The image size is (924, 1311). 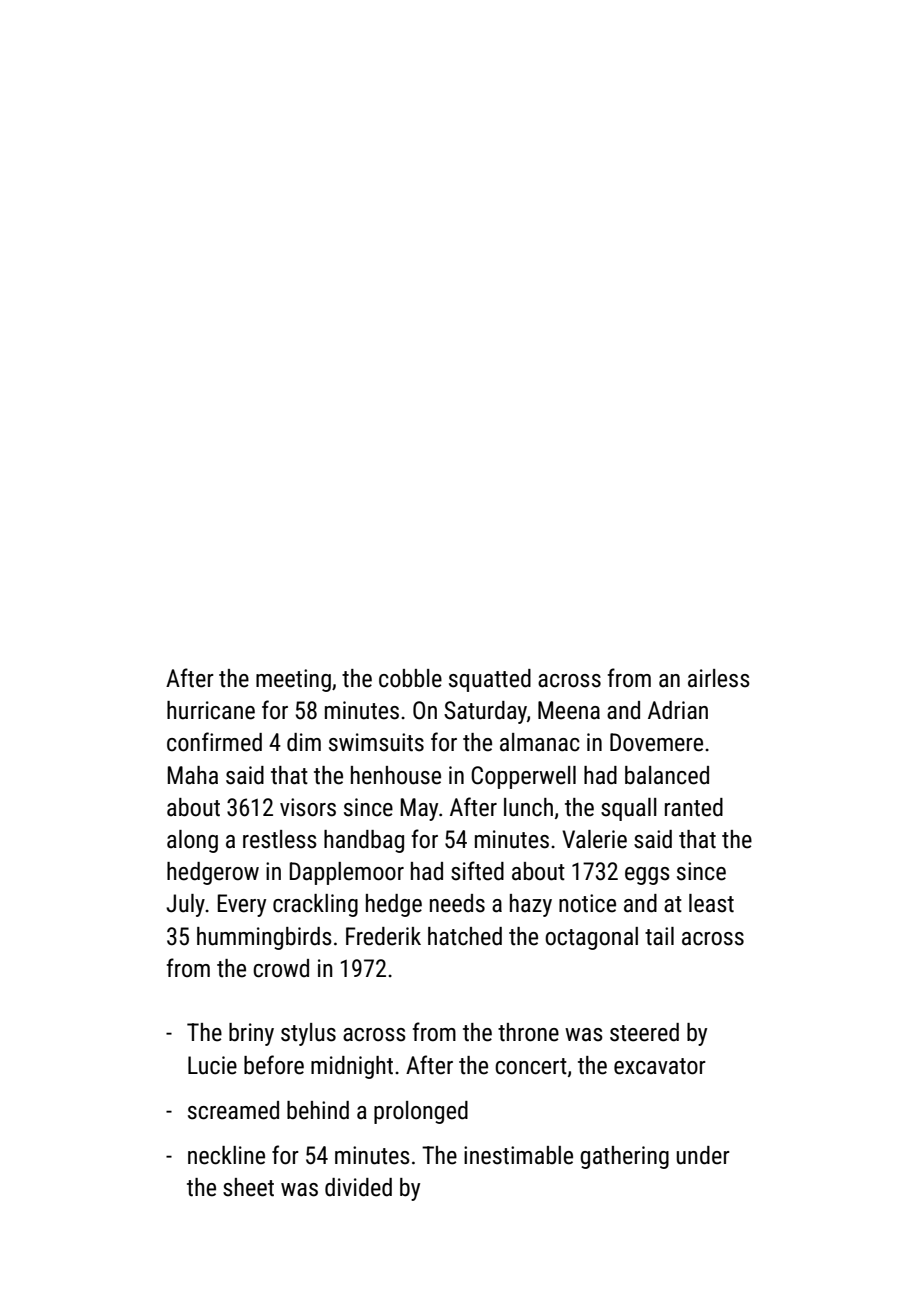 I want to click on excavator, so click(x=660, y=1066).
